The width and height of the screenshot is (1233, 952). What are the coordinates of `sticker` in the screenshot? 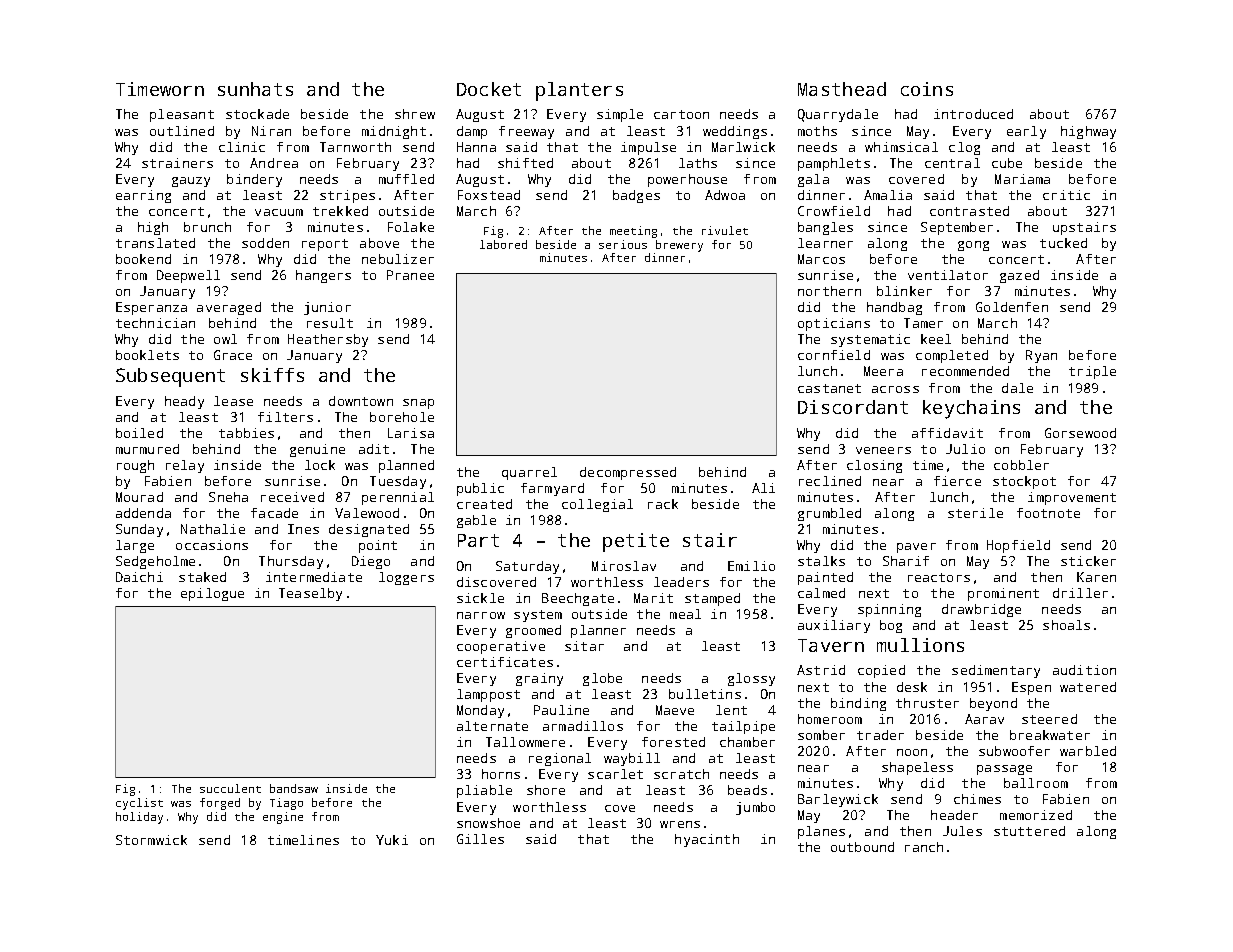 It's located at (1088, 561).
